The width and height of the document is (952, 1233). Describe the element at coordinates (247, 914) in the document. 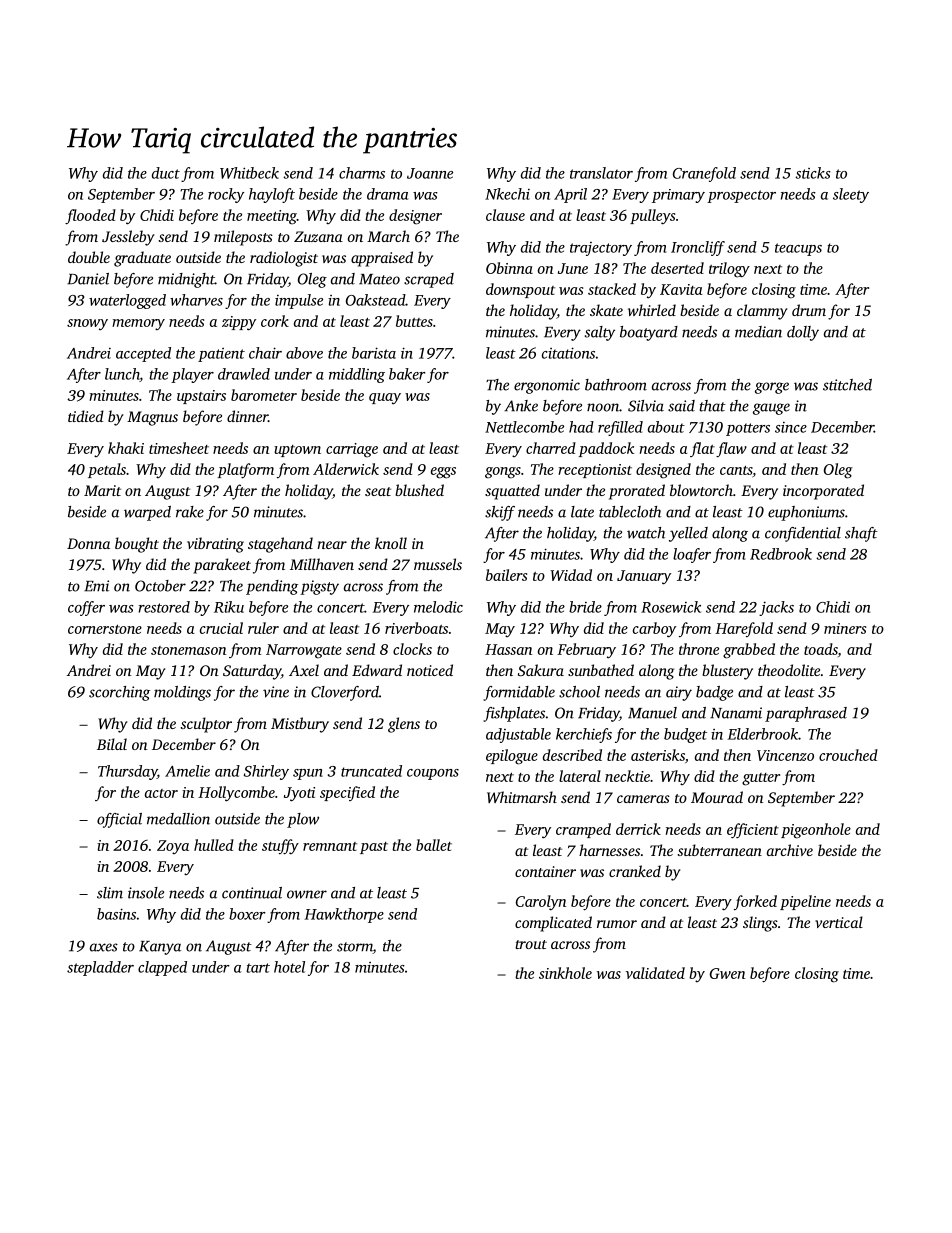

I see `boxer` at that location.
